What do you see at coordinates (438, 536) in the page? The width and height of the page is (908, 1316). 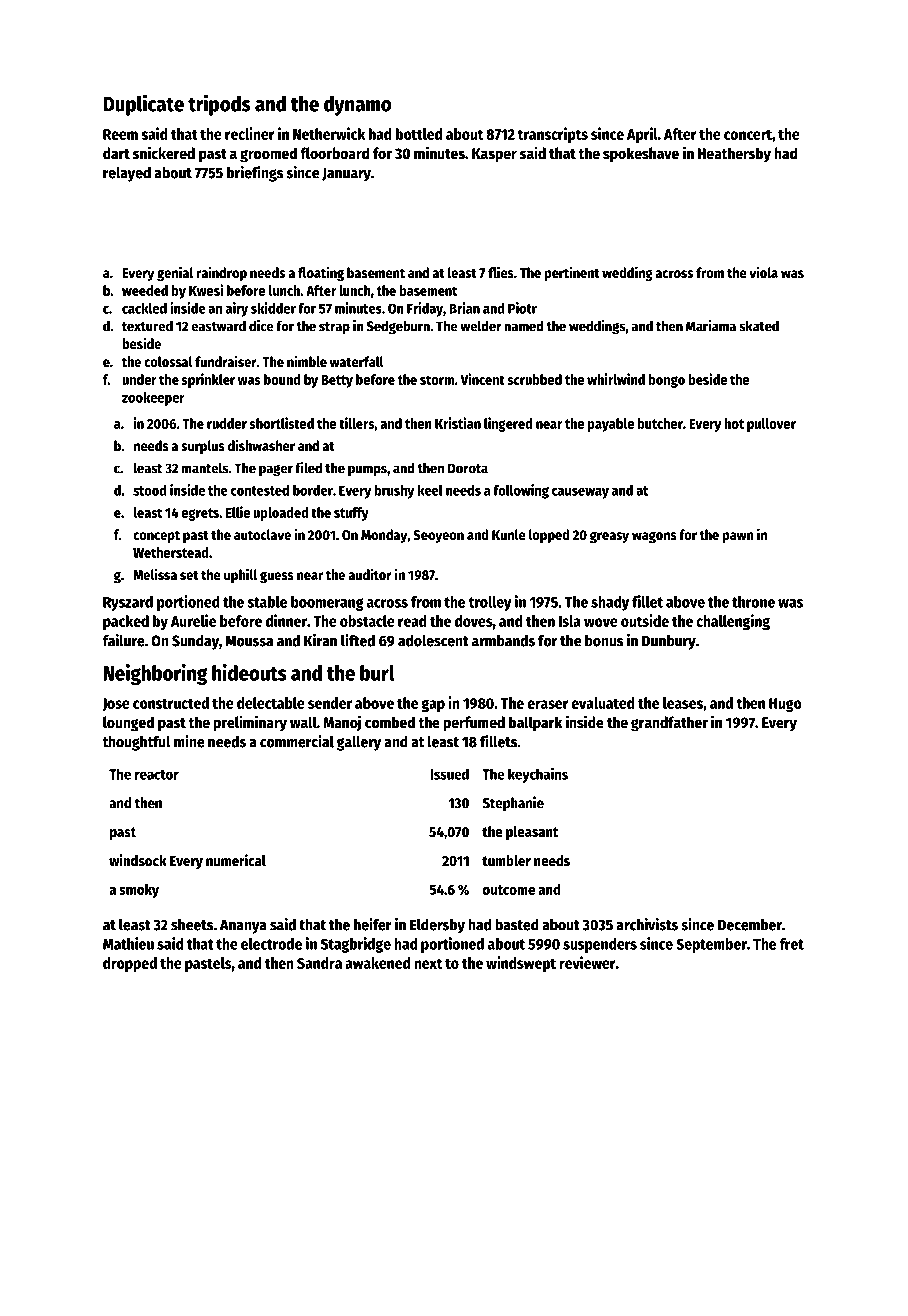 I see `Seoyeon` at bounding box center [438, 536].
